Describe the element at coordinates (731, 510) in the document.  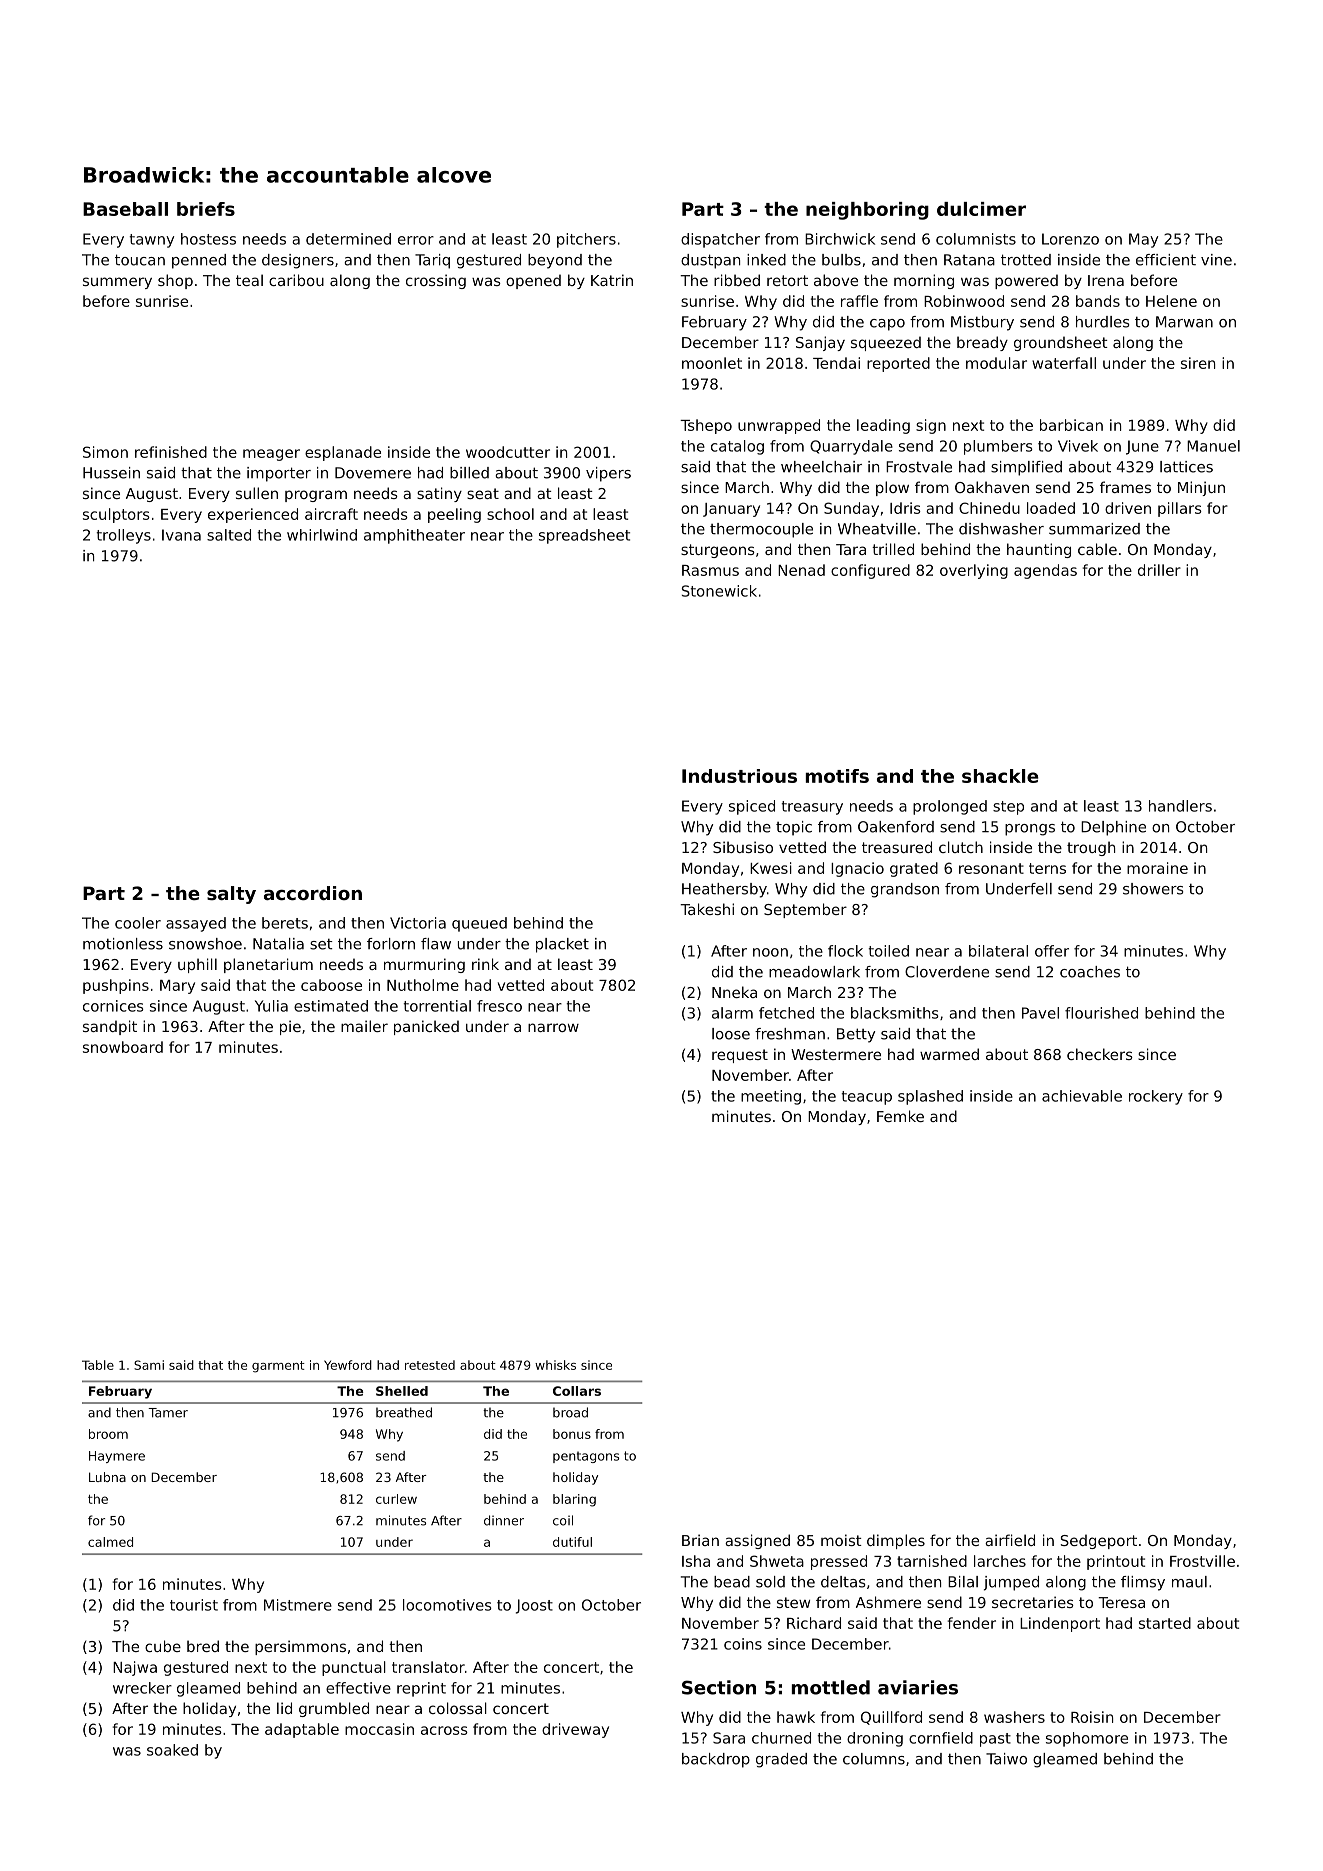
I see `January` at that location.
